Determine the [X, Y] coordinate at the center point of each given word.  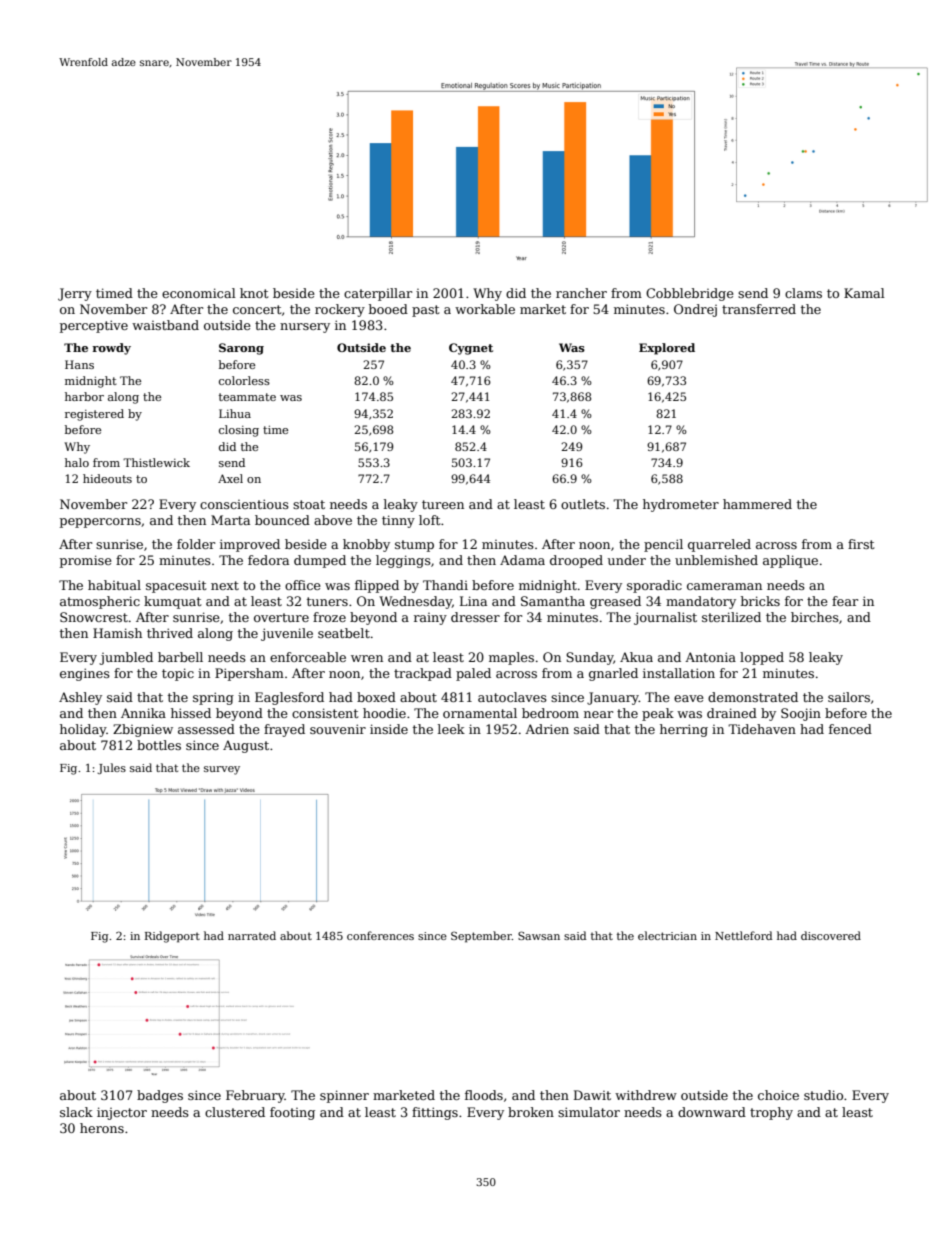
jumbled [126, 658]
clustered [235, 1112]
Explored [667, 349]
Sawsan [539, 935]
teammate [247, 397]
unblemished [716, 560]
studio [823, 1095]
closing [239, 431]
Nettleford [743, 935]
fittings [435, 1113]
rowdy [111, 349]
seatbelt [344, 633]
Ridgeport [172, 937]
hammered [757, 504]
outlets [583, 504]
